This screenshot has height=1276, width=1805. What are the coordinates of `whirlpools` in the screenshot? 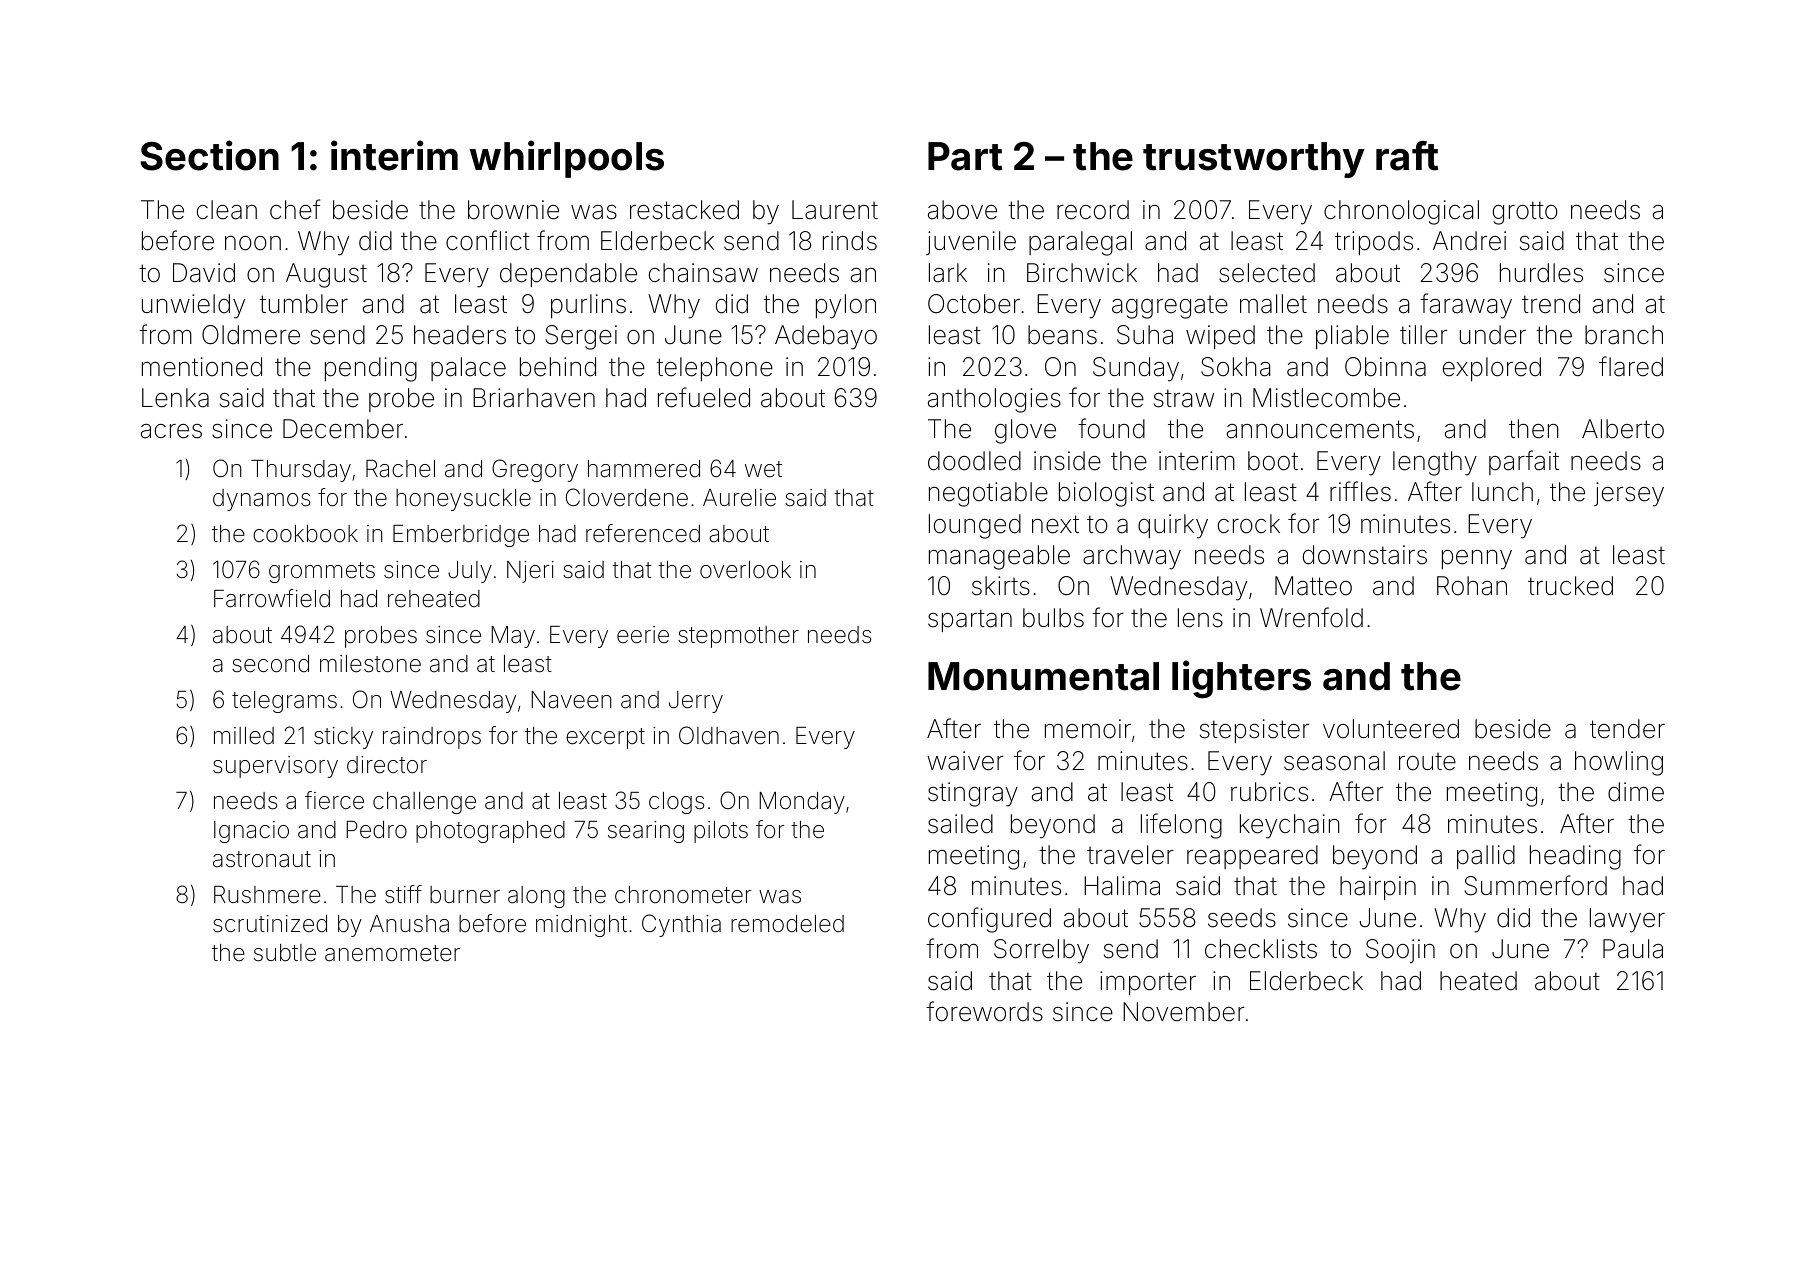 It's located at (566, 159).
